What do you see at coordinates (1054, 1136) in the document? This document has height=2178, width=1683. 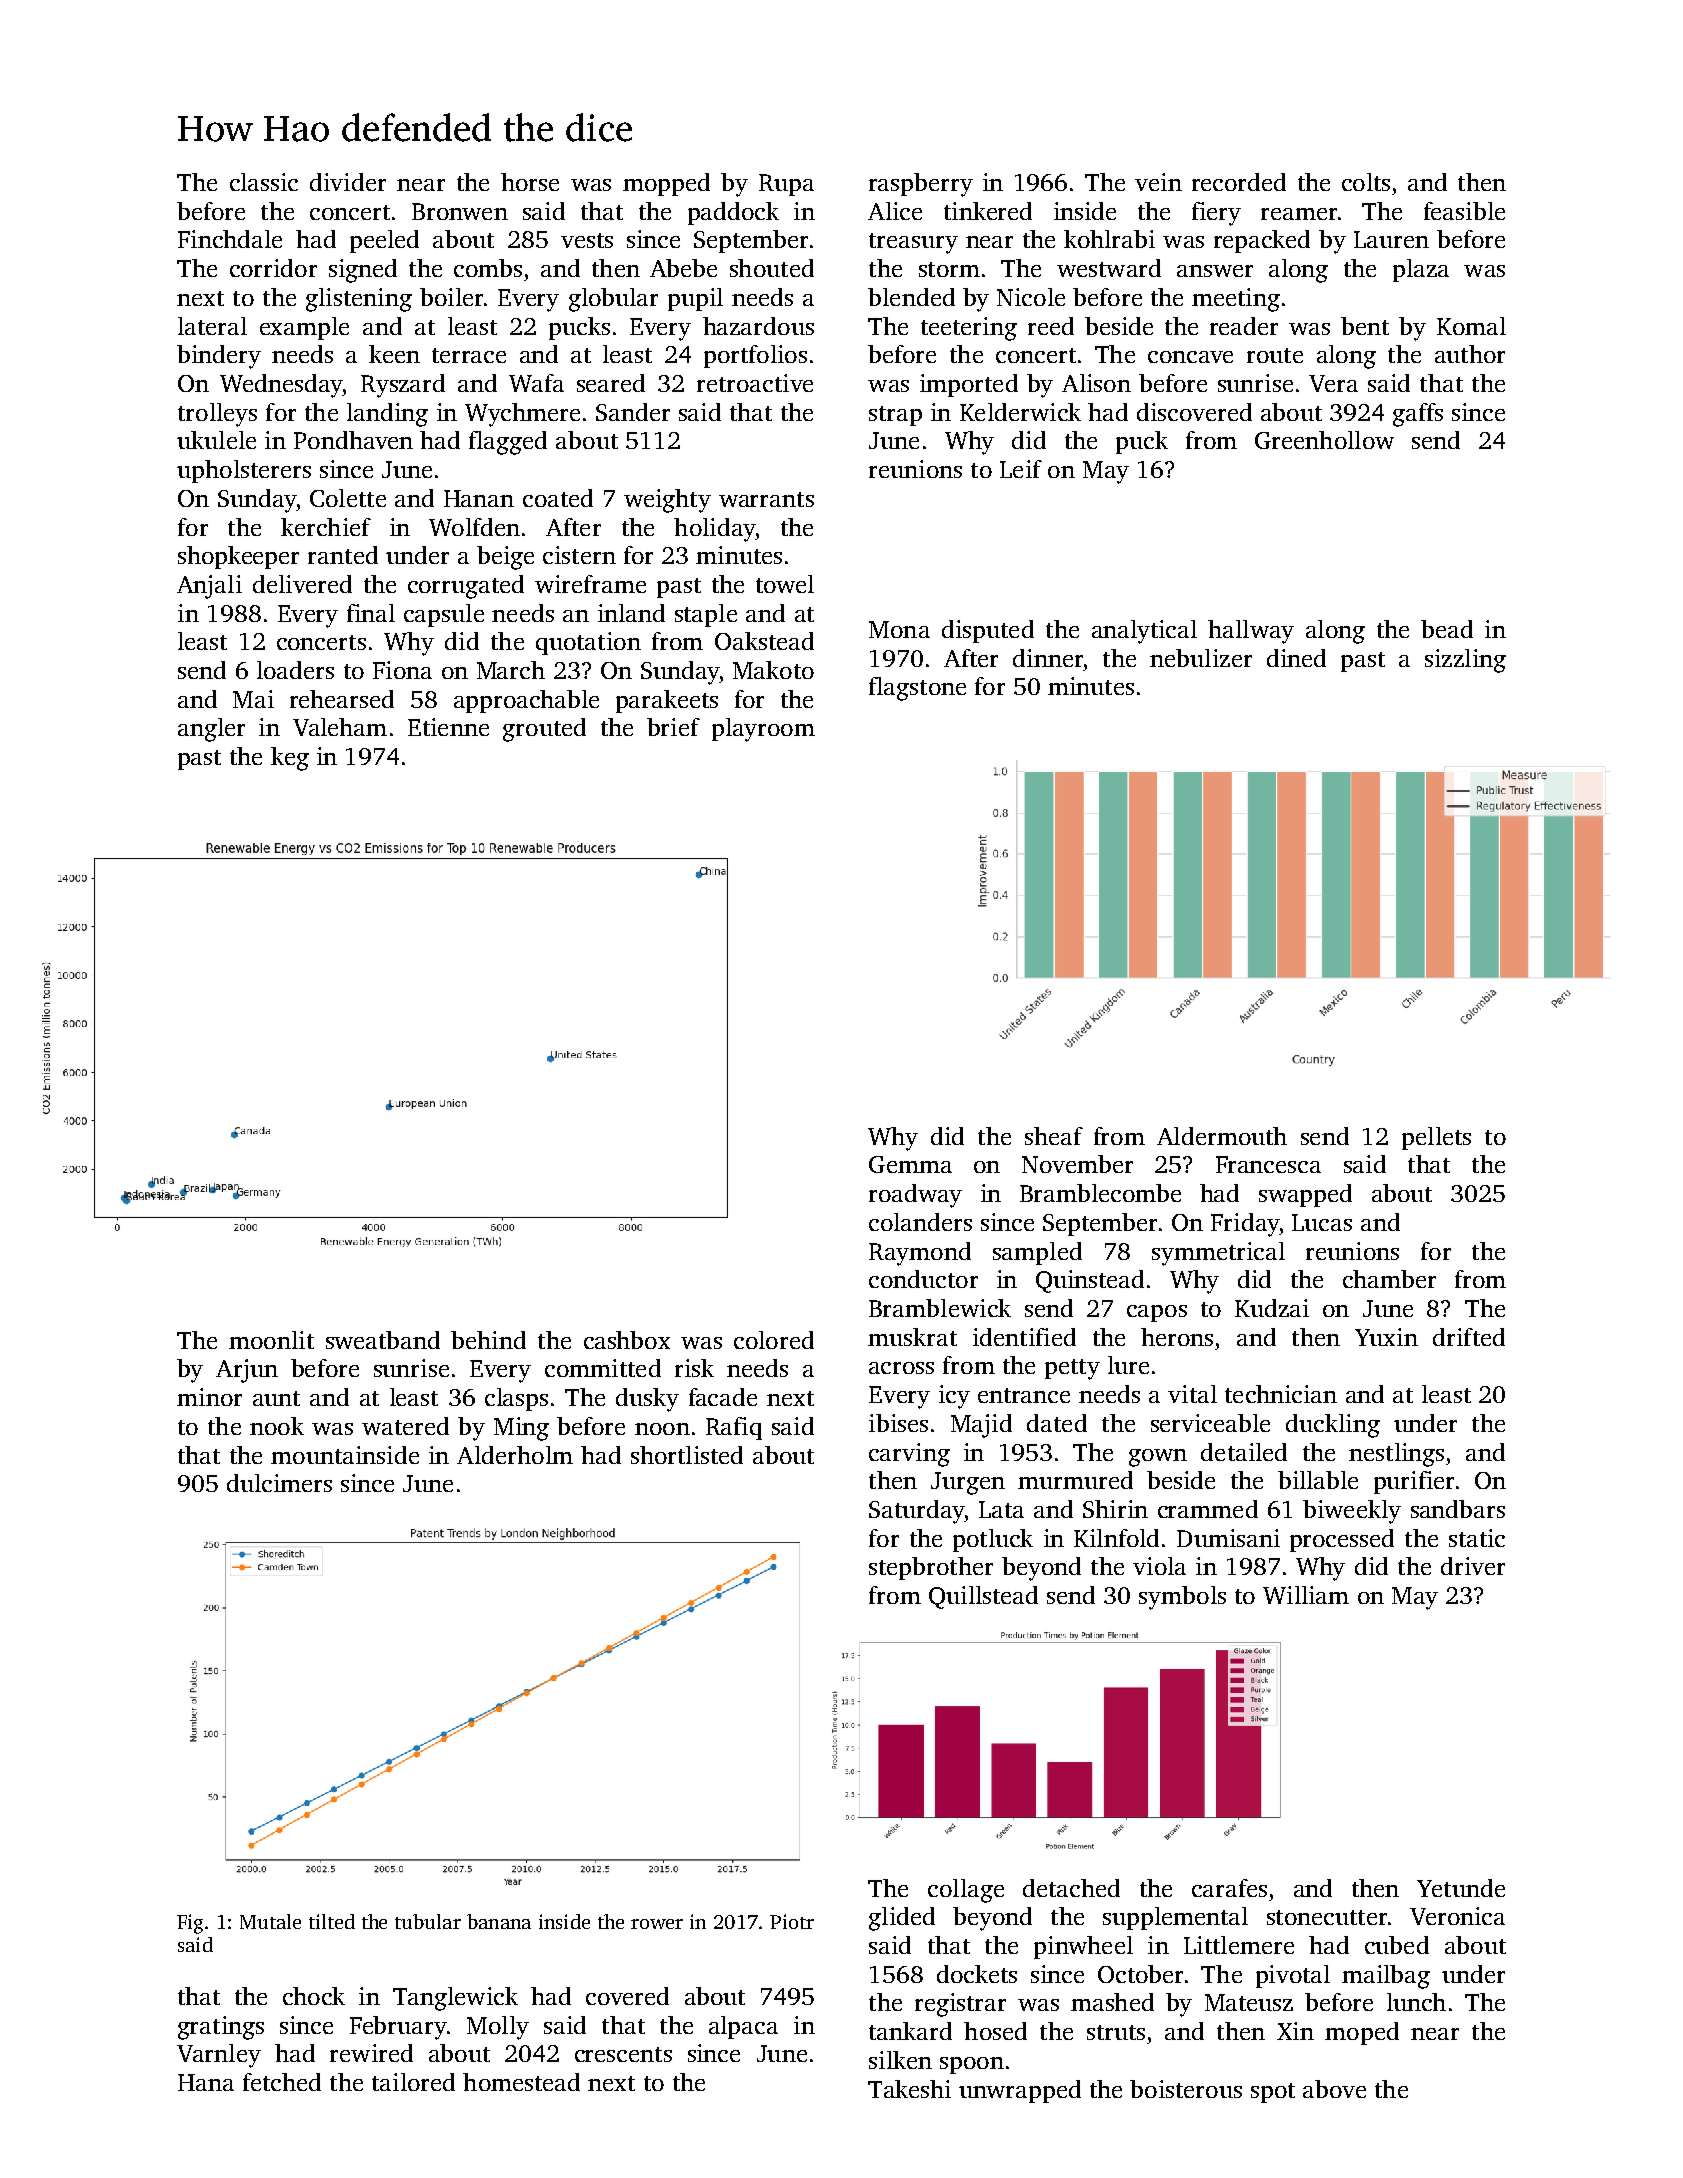 I see `sheaf` at bounding box center [1054, 1136].
